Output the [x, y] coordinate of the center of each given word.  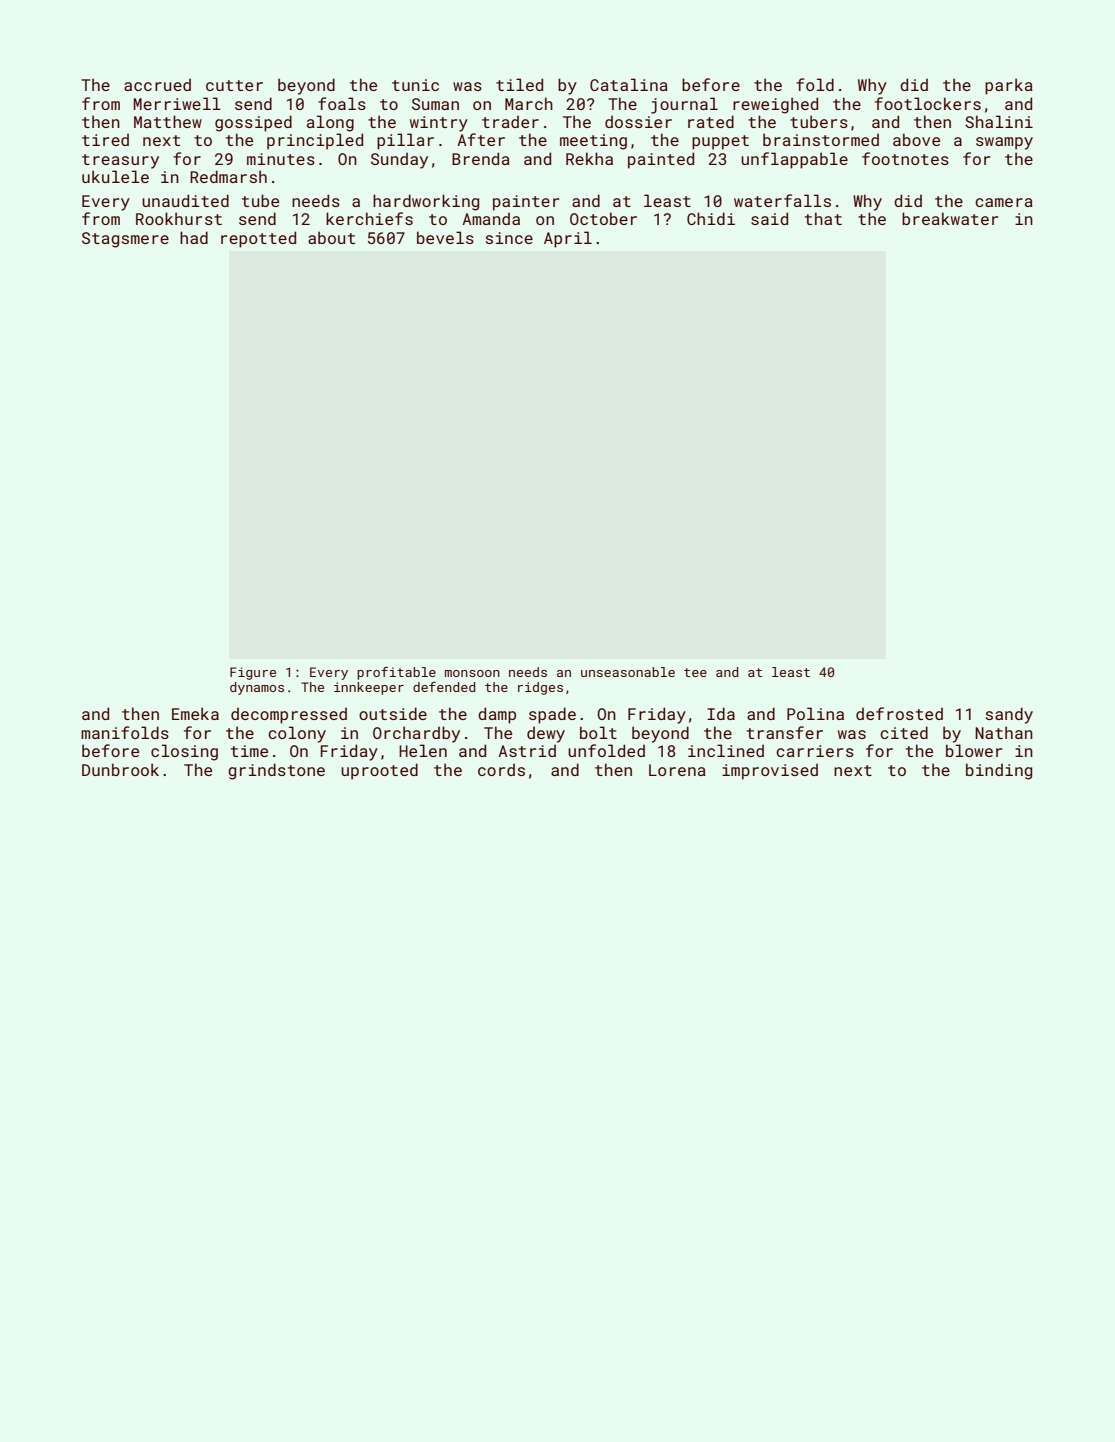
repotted [258, 239]
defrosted [899, 713]
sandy [1009, 715]
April [568, 239]
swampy [1004, 143]
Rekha [589, 158]
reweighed [775, 105]
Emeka [195, 713]
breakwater [950, 218]
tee [695, 672]
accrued [157, 85]
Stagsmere [125, 240]
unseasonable [628, 672]
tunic [415, 85]
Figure [253, 673]
